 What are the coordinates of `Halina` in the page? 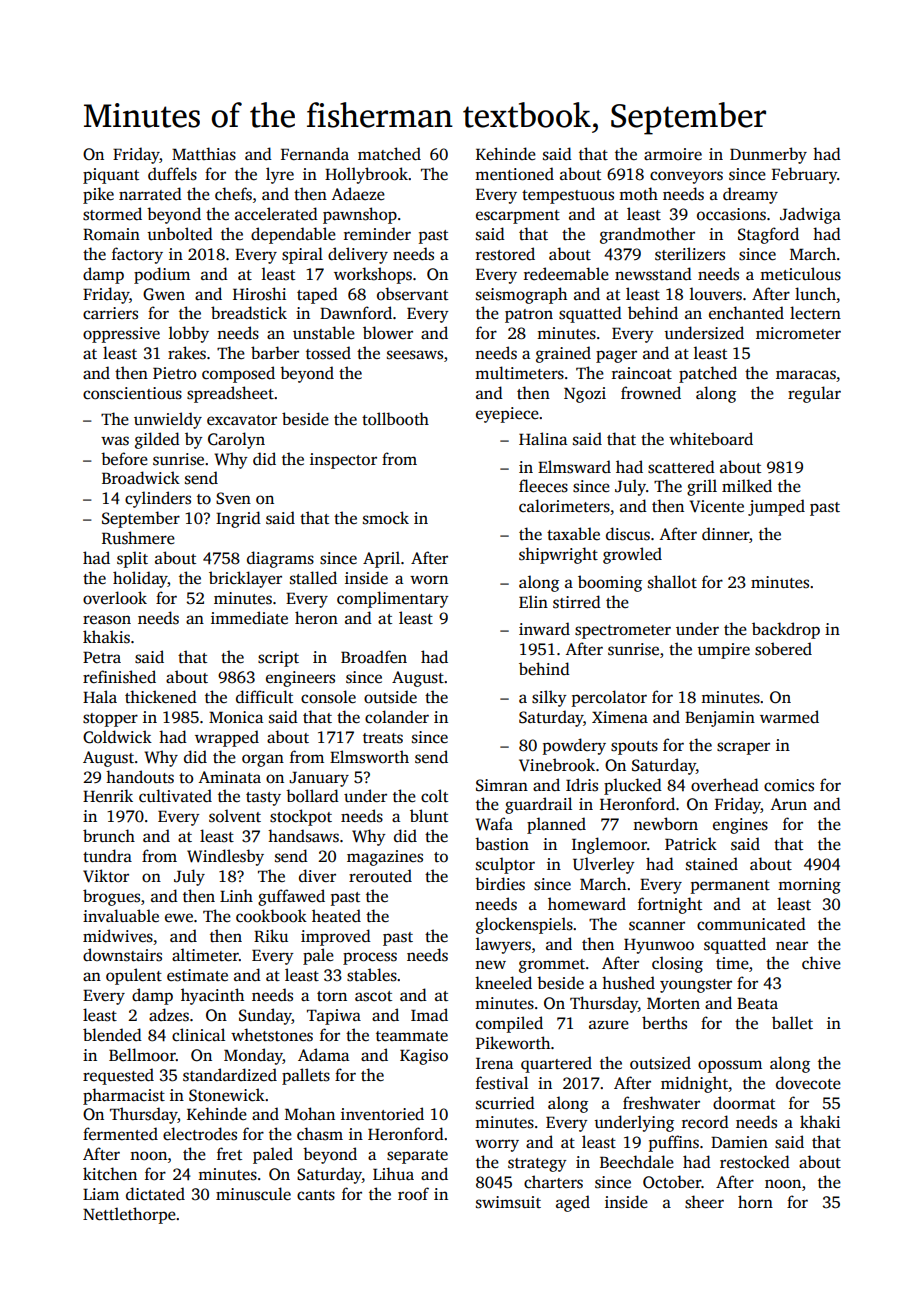 It's located at (543, 438).
